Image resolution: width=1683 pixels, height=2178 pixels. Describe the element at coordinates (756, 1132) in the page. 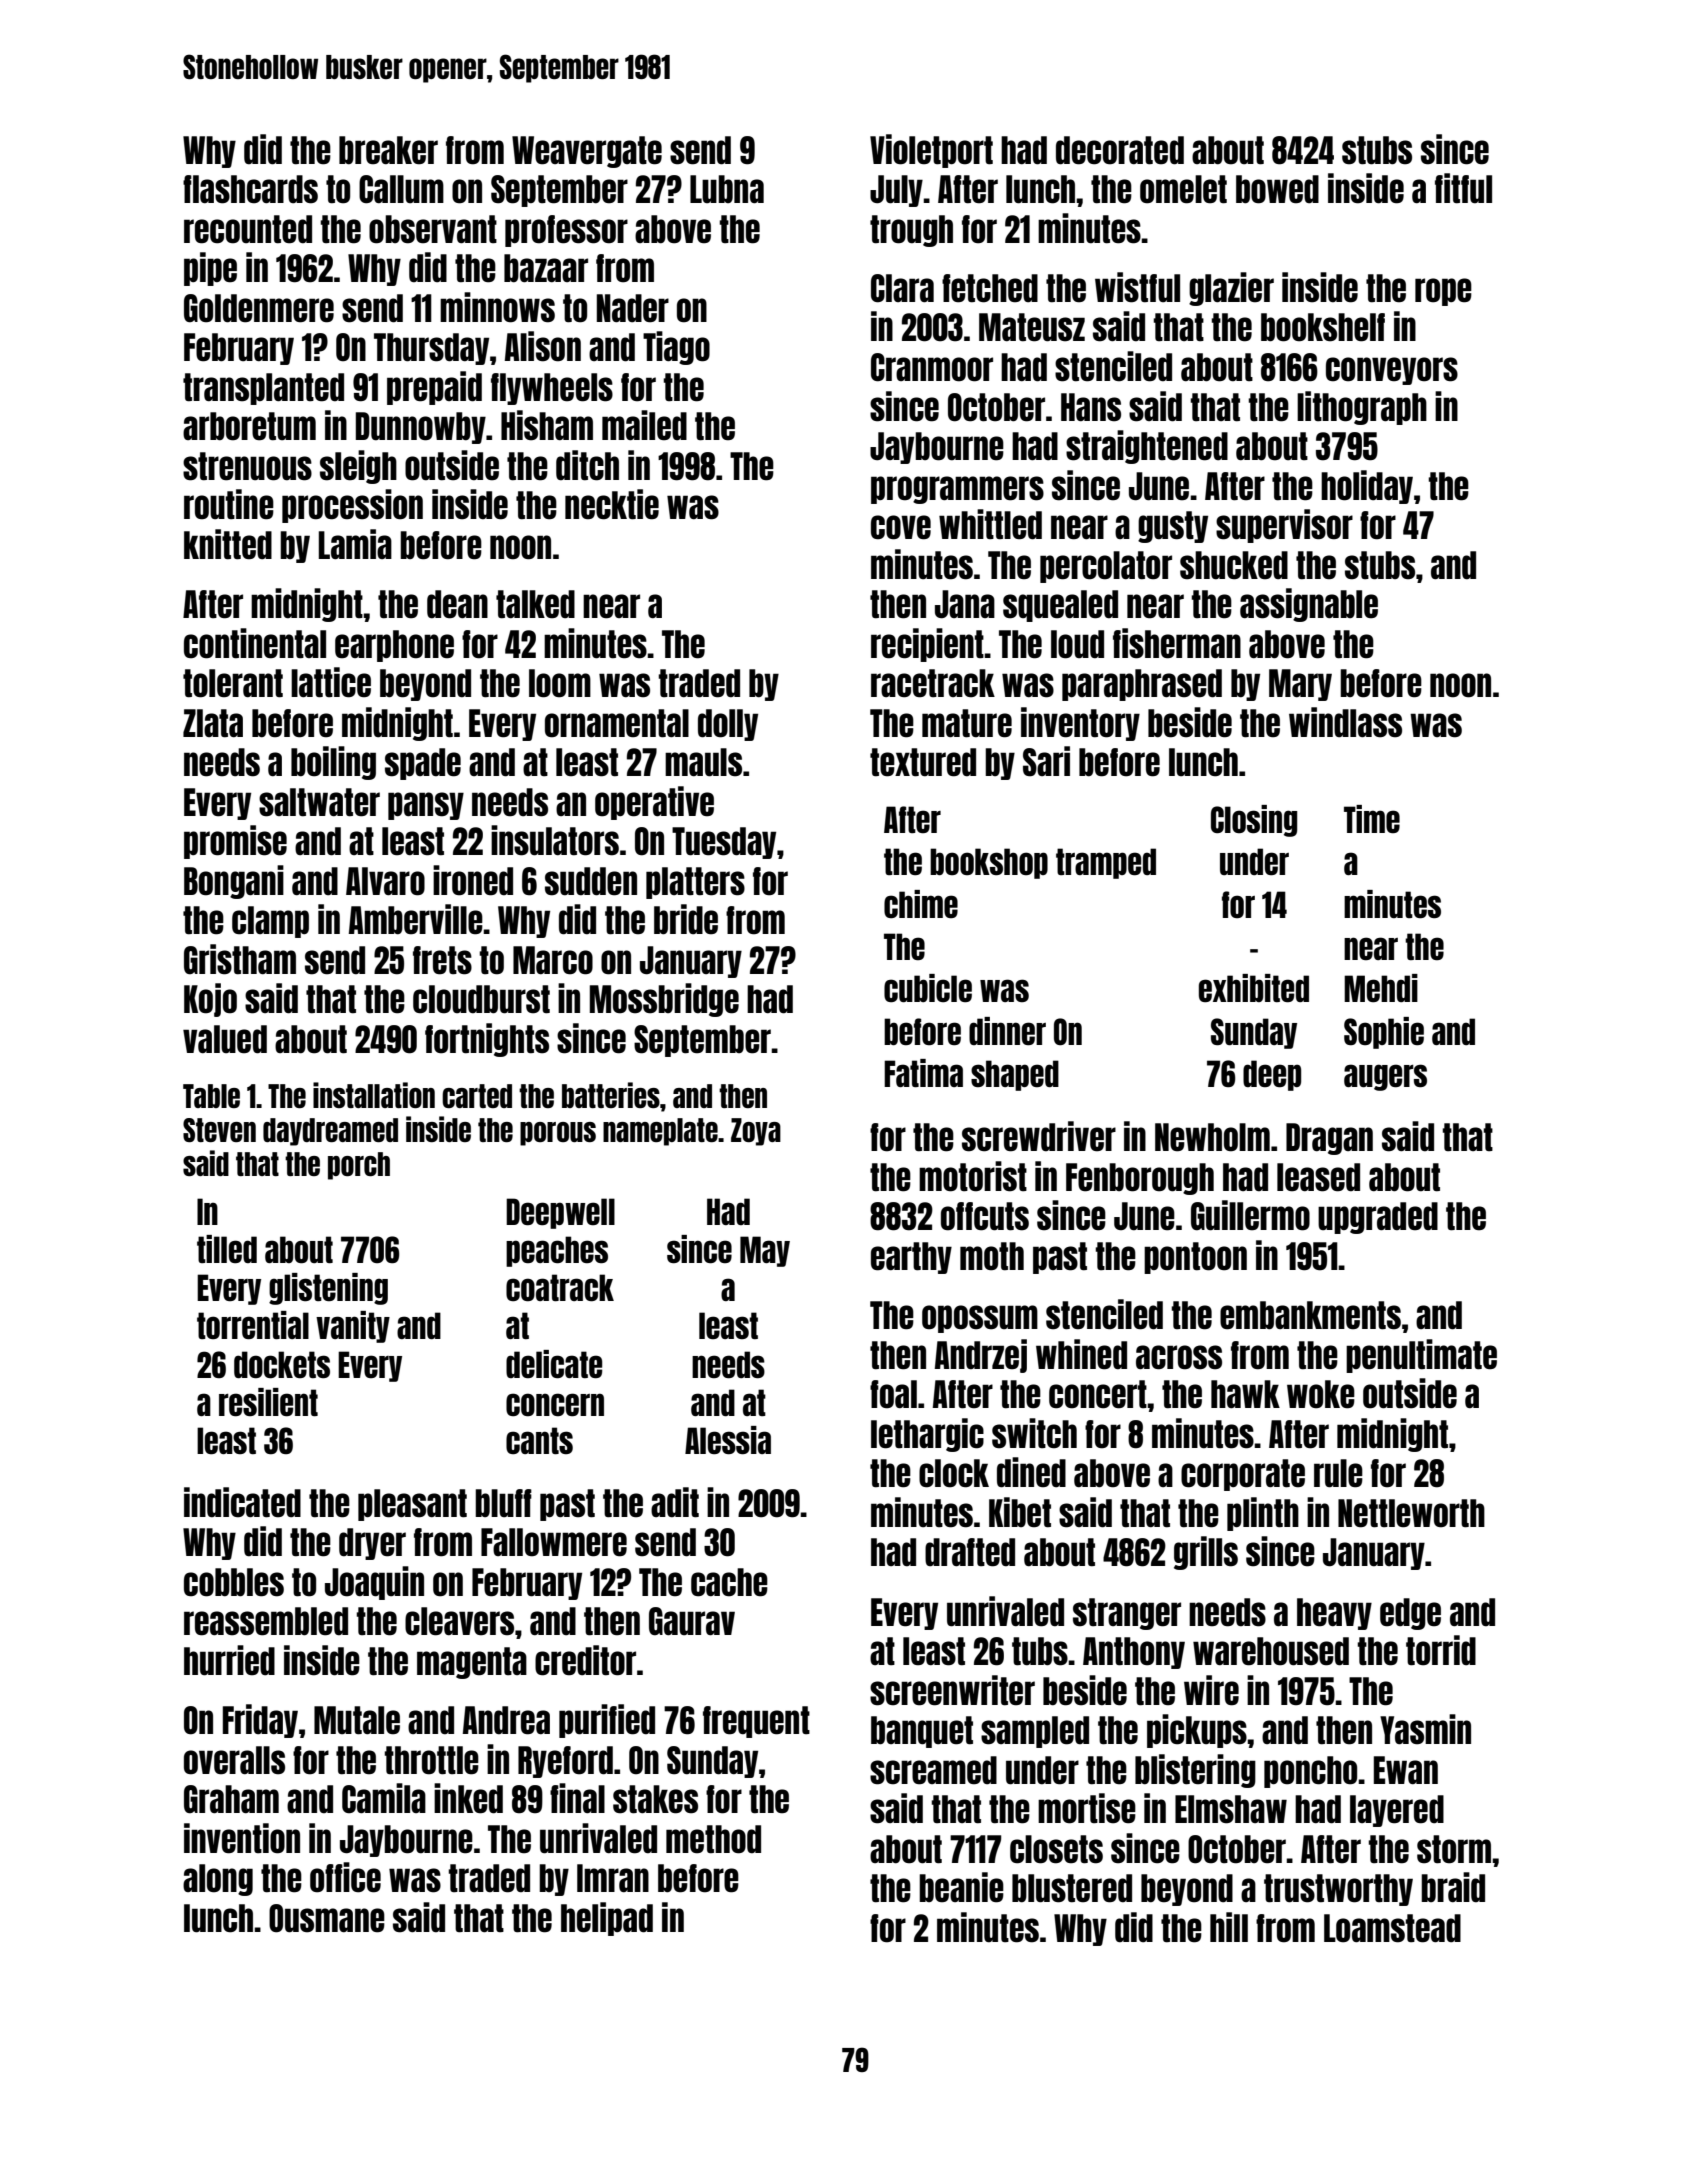

I see `Zoya` at that location.
